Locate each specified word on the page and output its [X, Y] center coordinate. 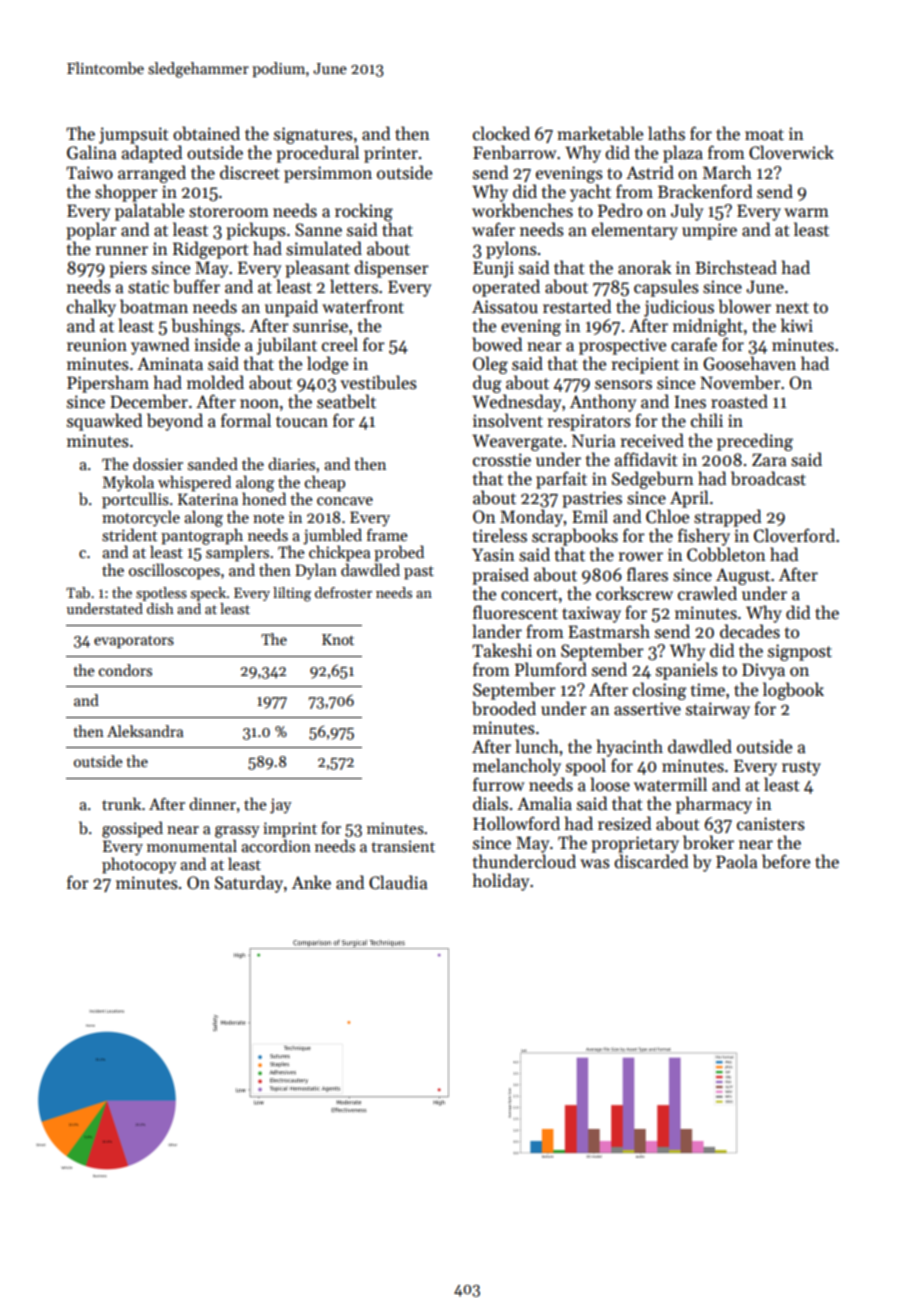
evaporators [134, 642]
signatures [313, 135]
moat [764, 135]
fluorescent [515, 612]
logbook [793, 691]
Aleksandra [145, 731]
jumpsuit [134, 135]
